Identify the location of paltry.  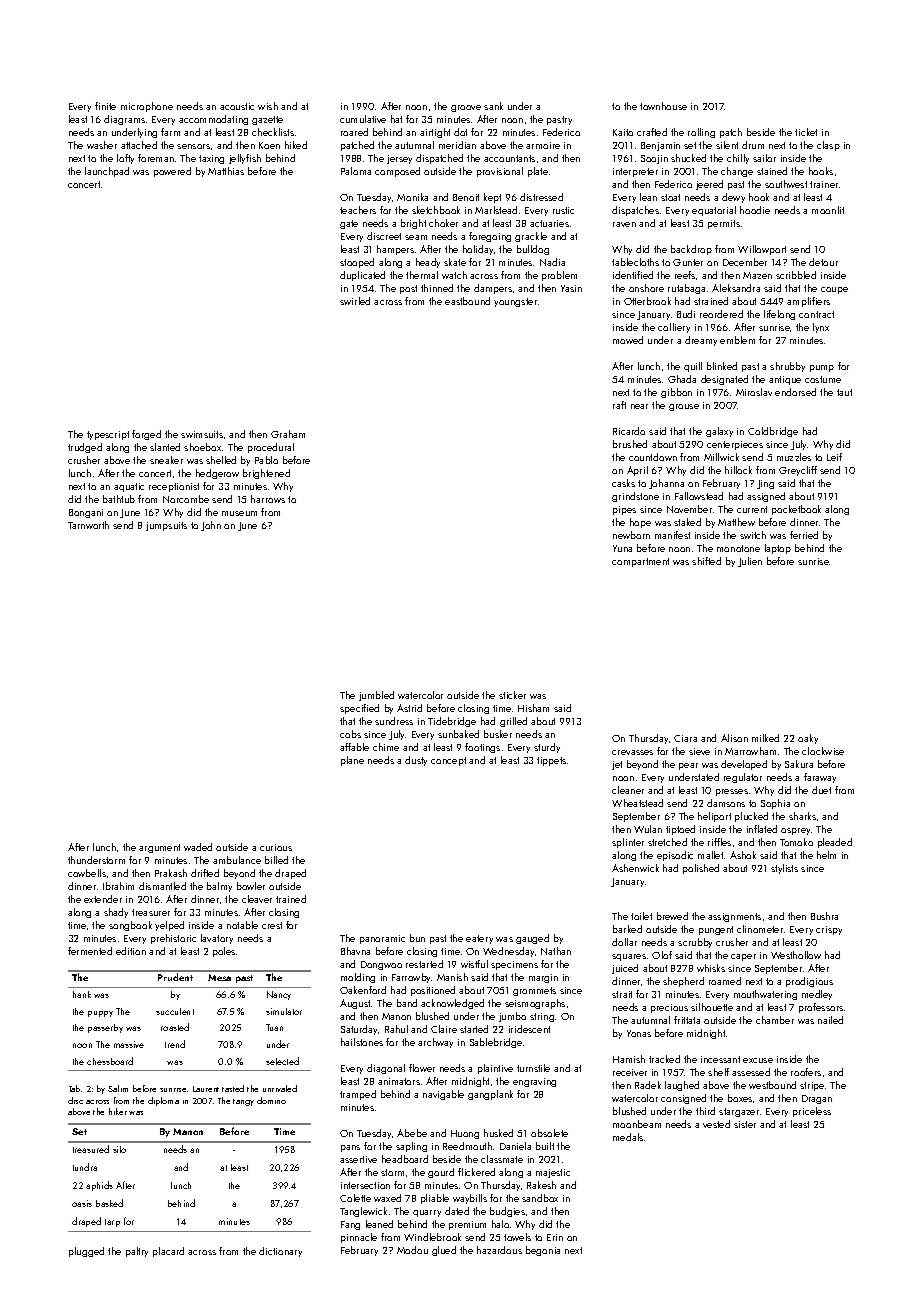
(137, 1252).
